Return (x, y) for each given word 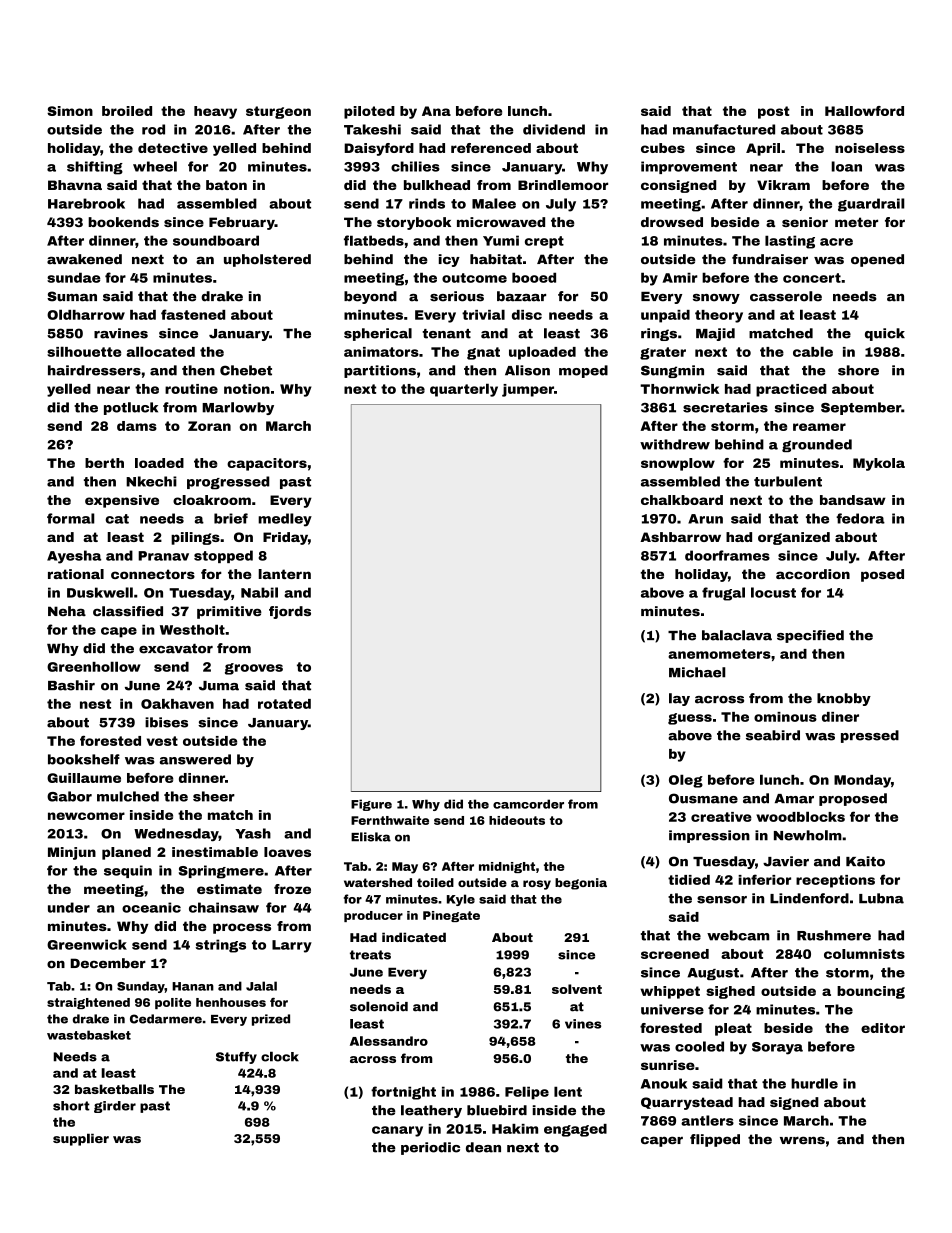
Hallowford (864, 111)
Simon (70, 111)
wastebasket (89, 1035)
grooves (254, 669)
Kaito (865, 861)
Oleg (686, 781)
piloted (369, 112)
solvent (577, 989)
